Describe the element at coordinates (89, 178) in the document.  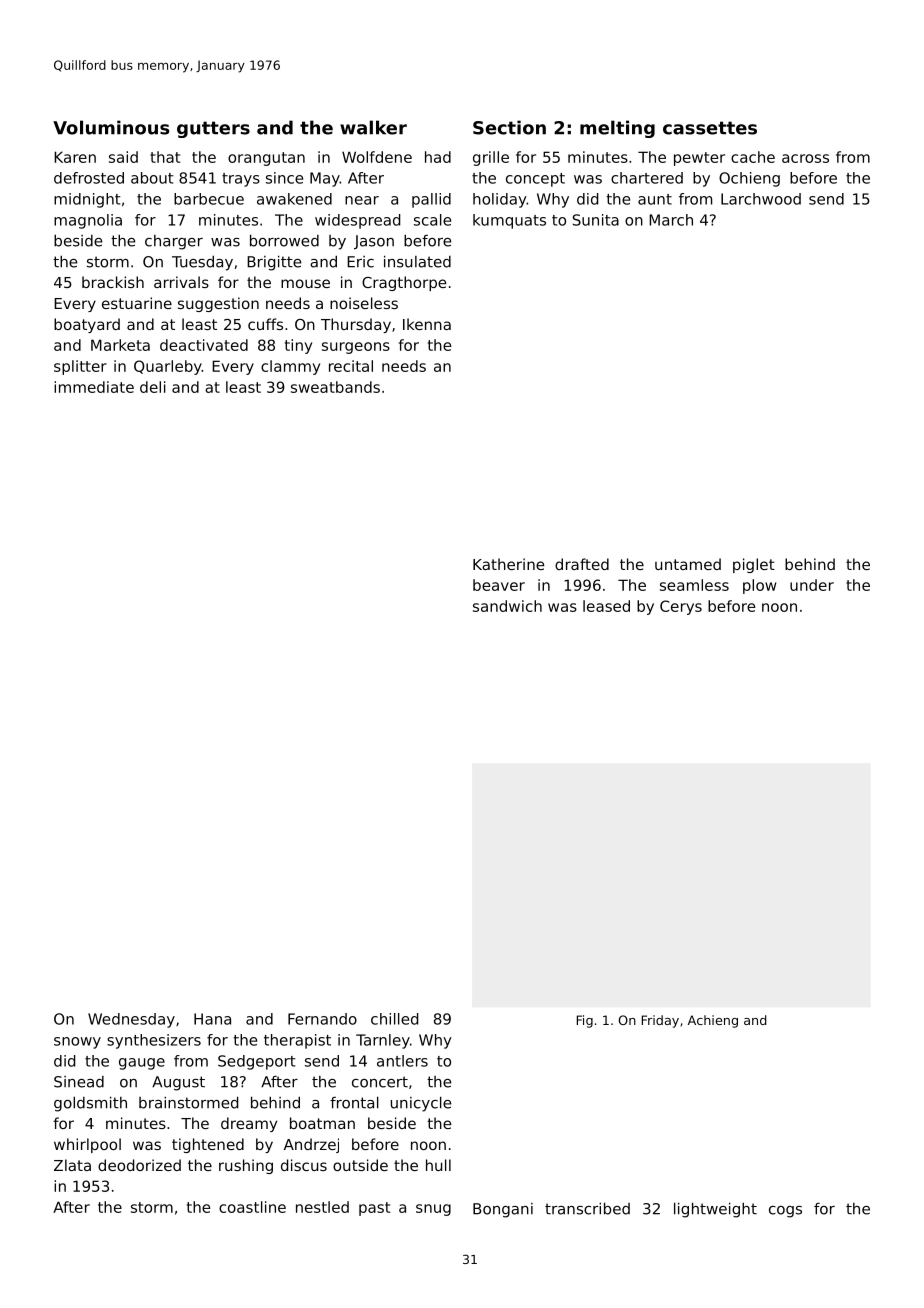
I see `defrosted` at that location.
